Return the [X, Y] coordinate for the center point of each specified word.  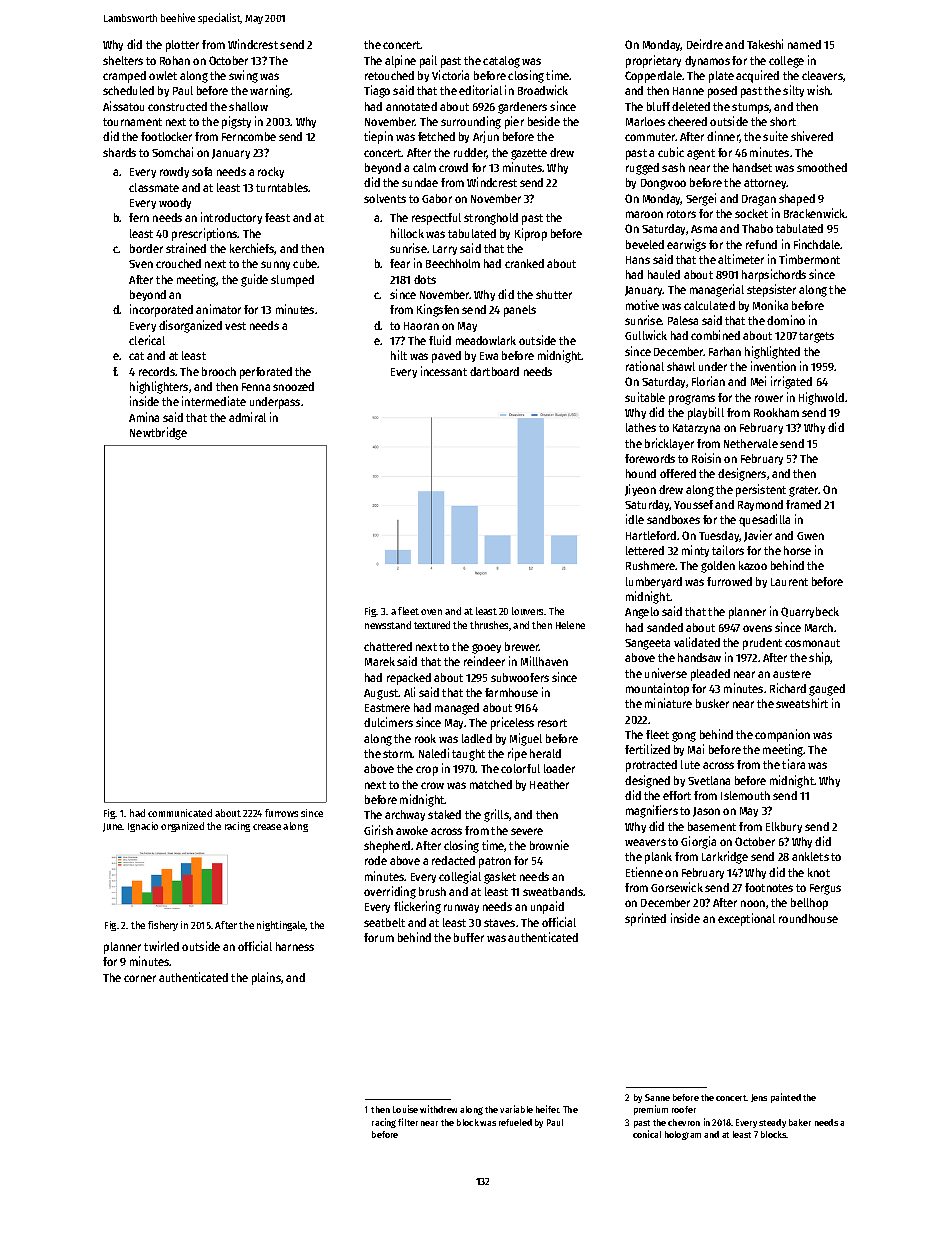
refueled [515, 1122]
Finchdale [817, 244]
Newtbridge [158, 433]
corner [140, 978]
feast [277, 217]
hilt [399, 355]
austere [792, 674]
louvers [527, 611]
